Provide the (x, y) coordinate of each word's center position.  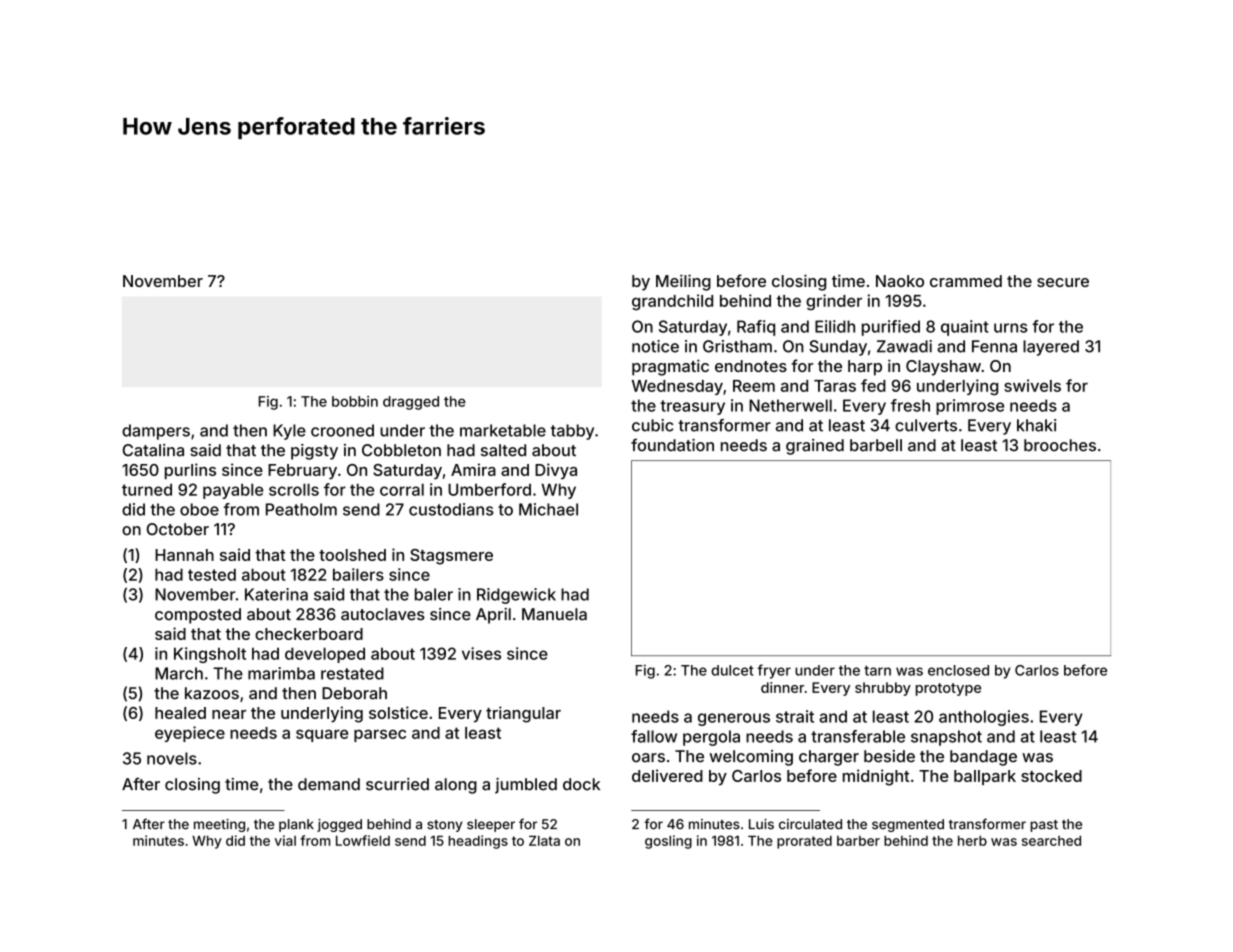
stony (445, 826)
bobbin (355, 401)
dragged (411, 403)
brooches (1060, 445)
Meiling (683, 282)
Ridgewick (516, 596)
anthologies (984, 718)
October (178, 529)
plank (296, 825)
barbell (876, 445)
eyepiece (190, 734)
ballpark (985, 777)
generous (734, 719)
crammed (966, 281)
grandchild (672, 302)
